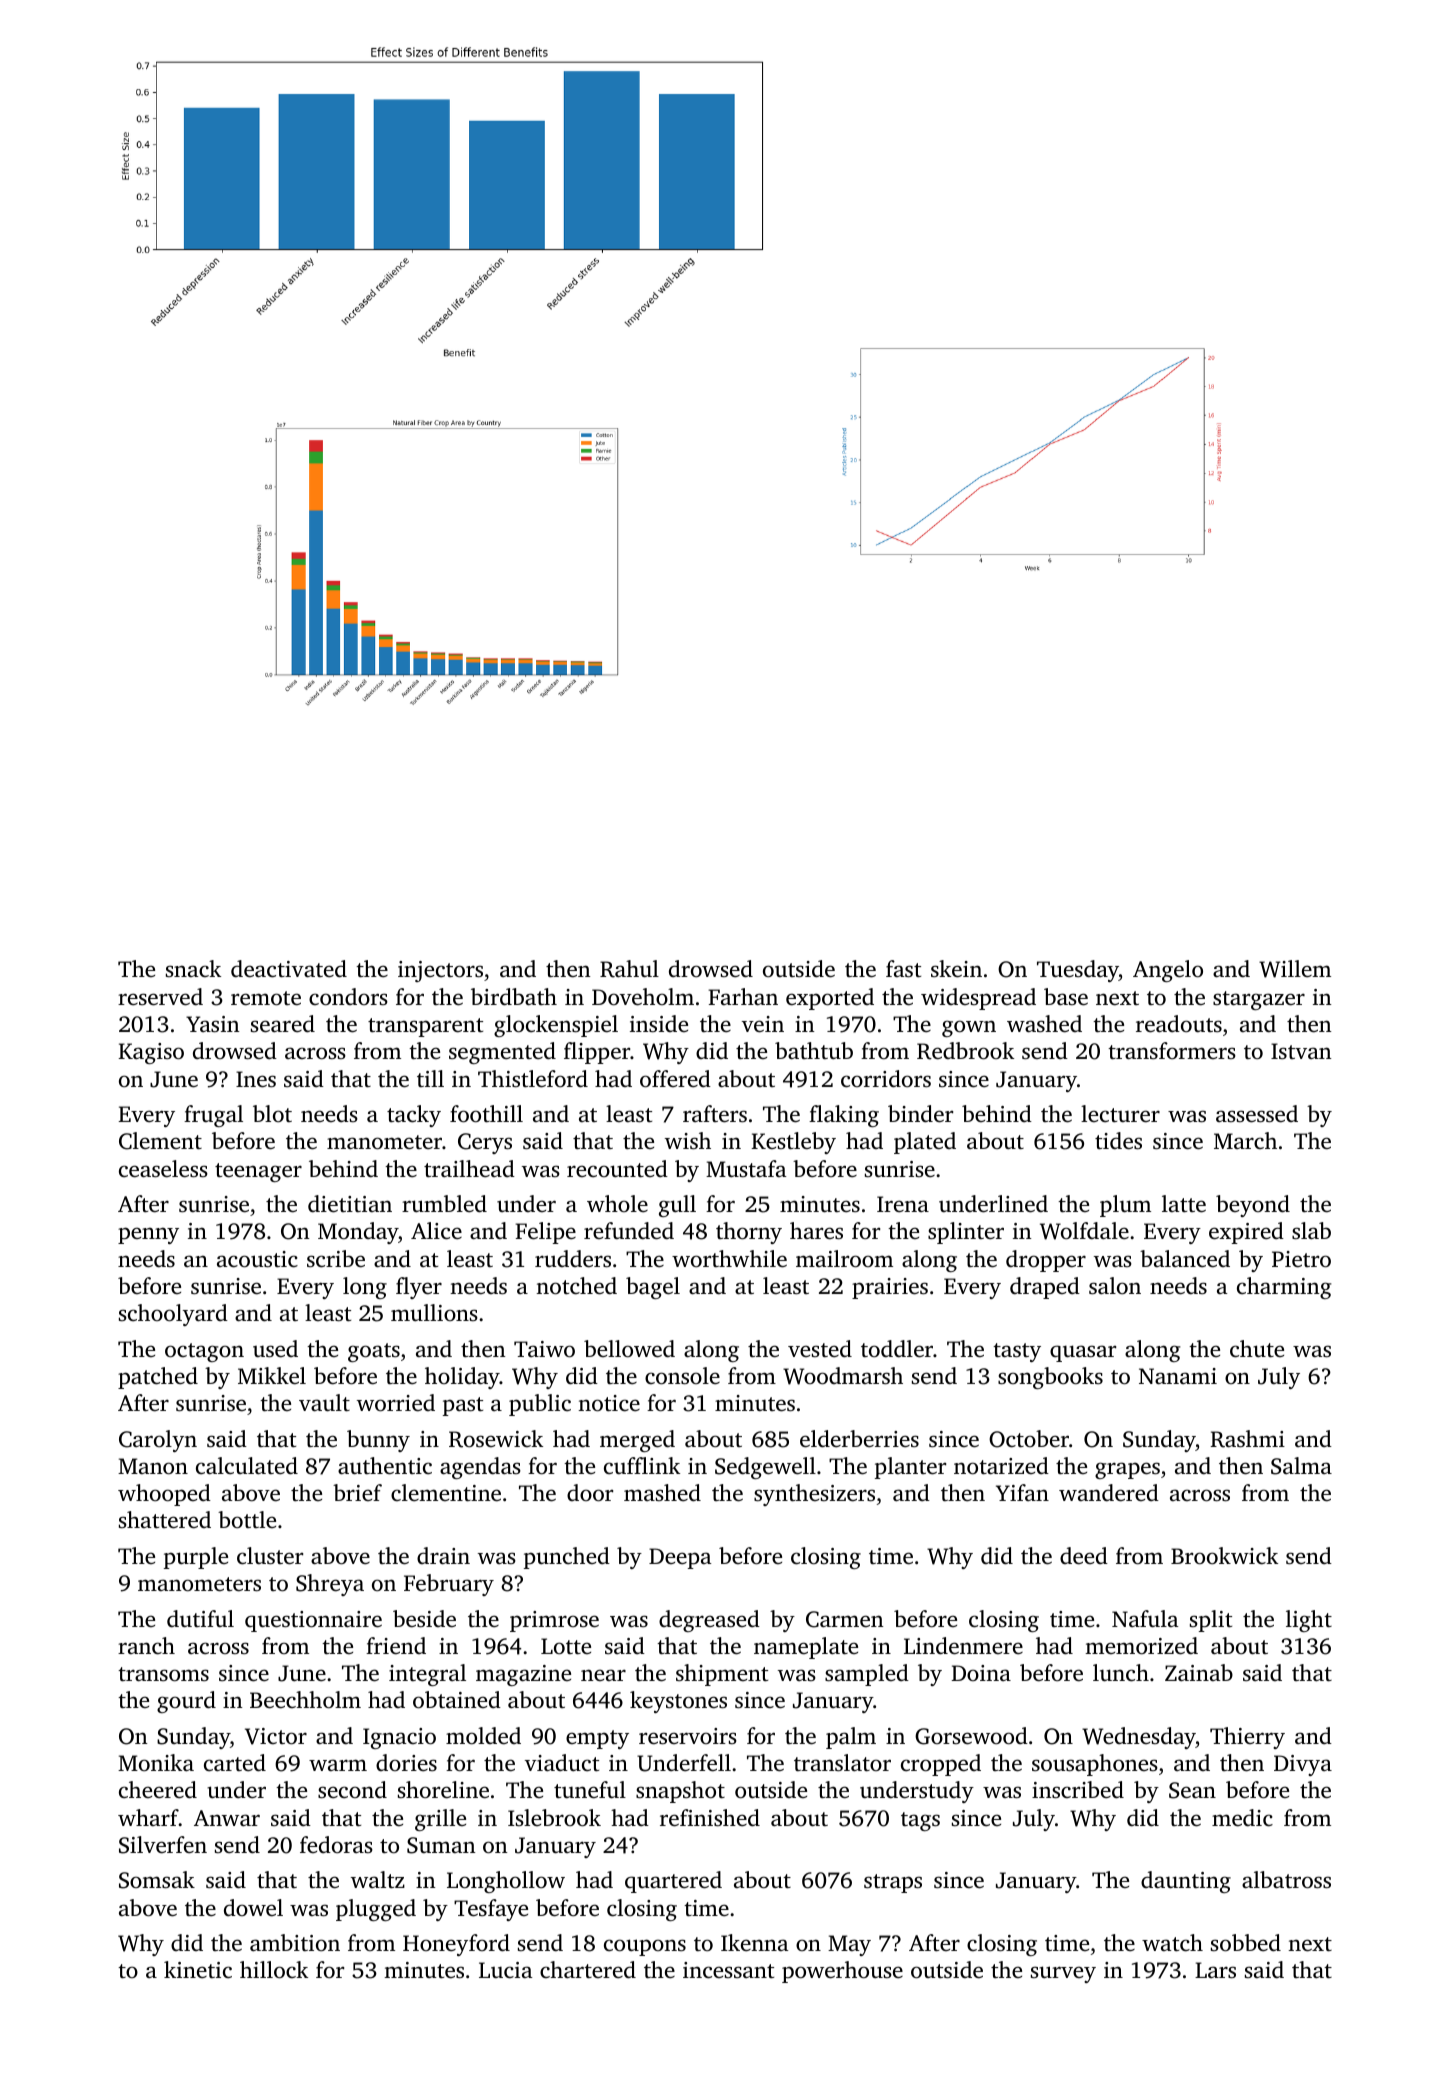 This screenshot has width=1450, height=2100. What do you see at coordinates (688, 1736) in the screenshot?
I see `reservoirs` at bounding box center [688, 1736].
